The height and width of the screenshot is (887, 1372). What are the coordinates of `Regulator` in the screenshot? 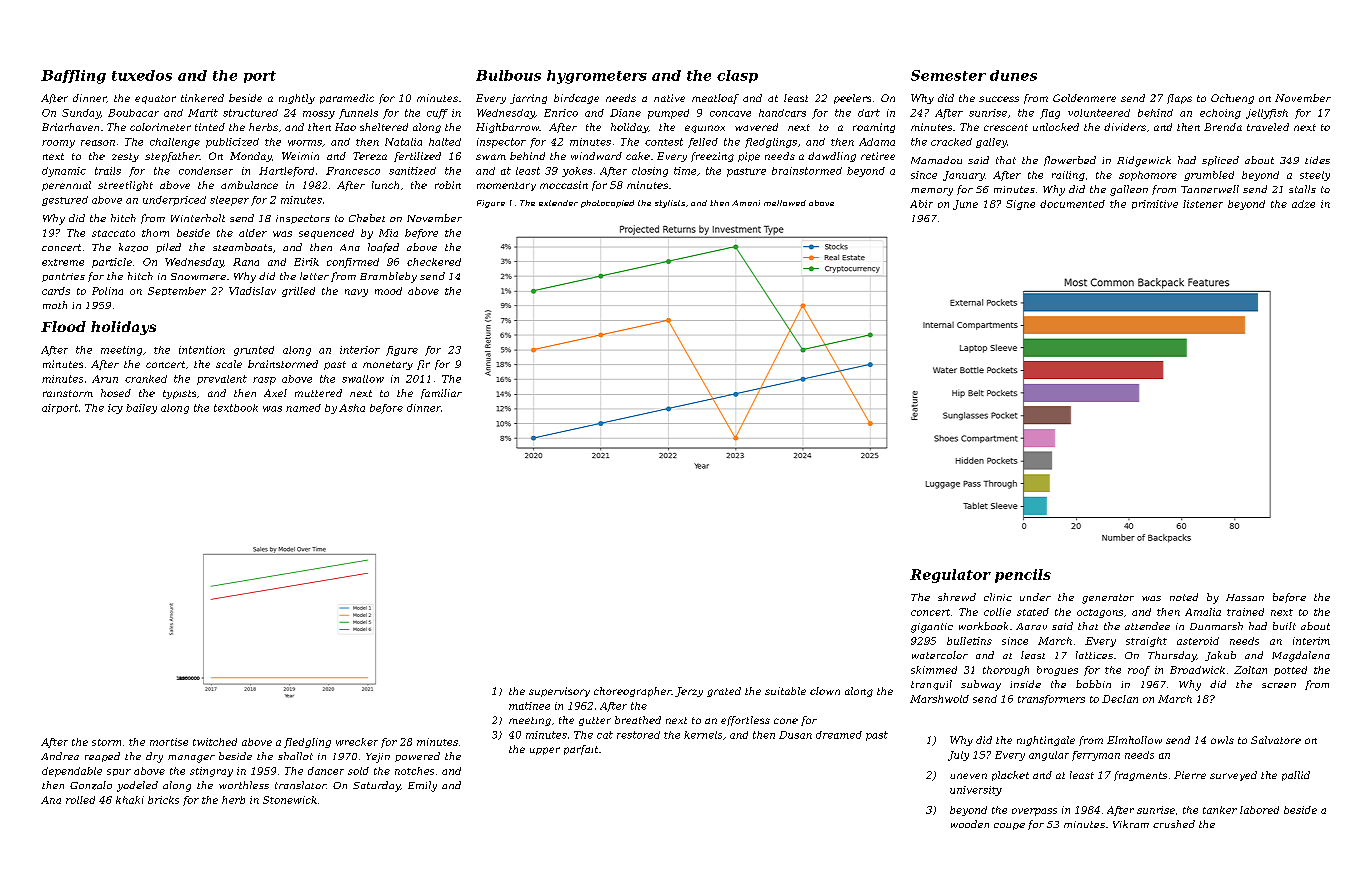 It's located at (950, 576).
